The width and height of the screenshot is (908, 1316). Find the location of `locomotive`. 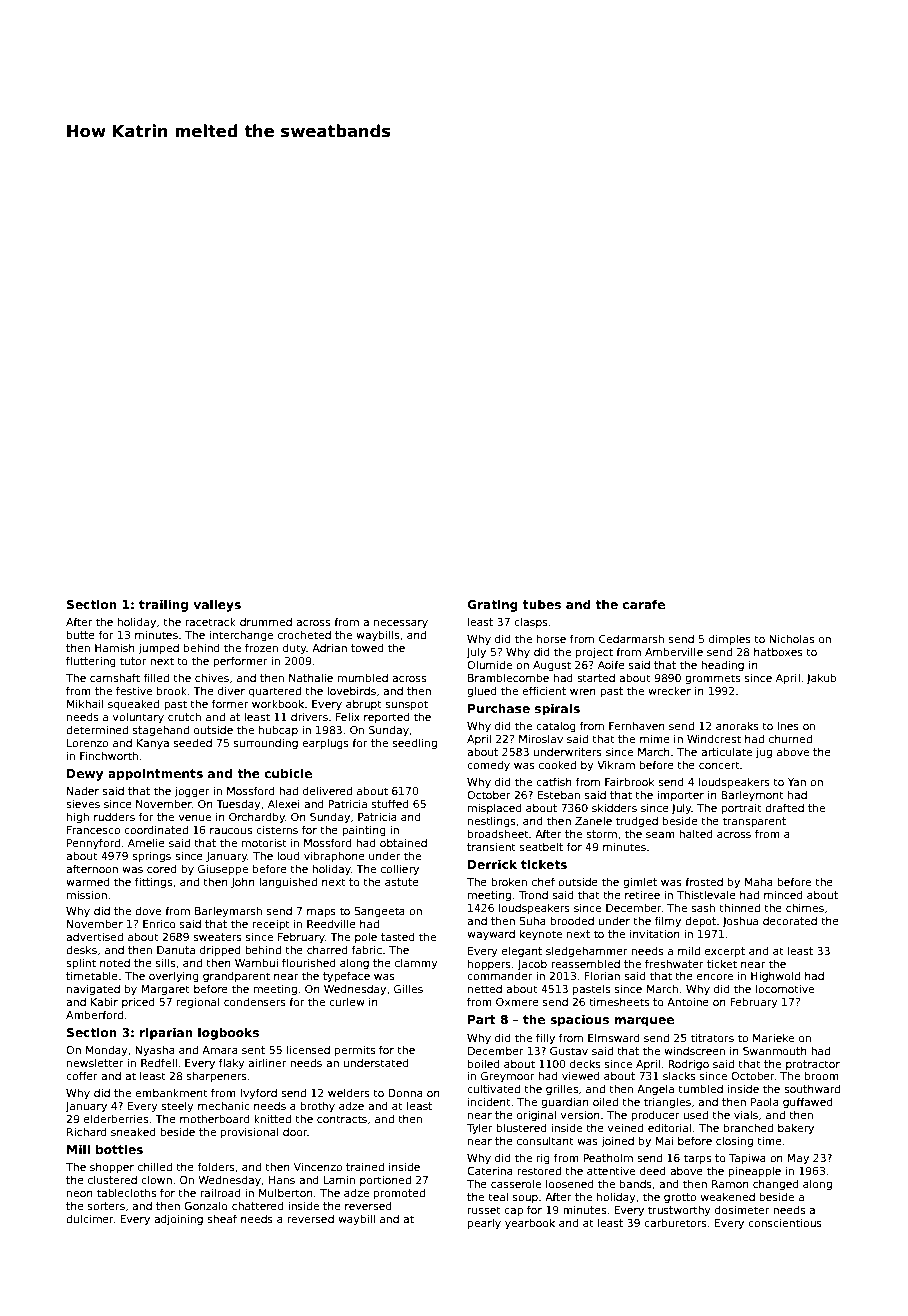

locomotive is located at coordinates (785, 988).
